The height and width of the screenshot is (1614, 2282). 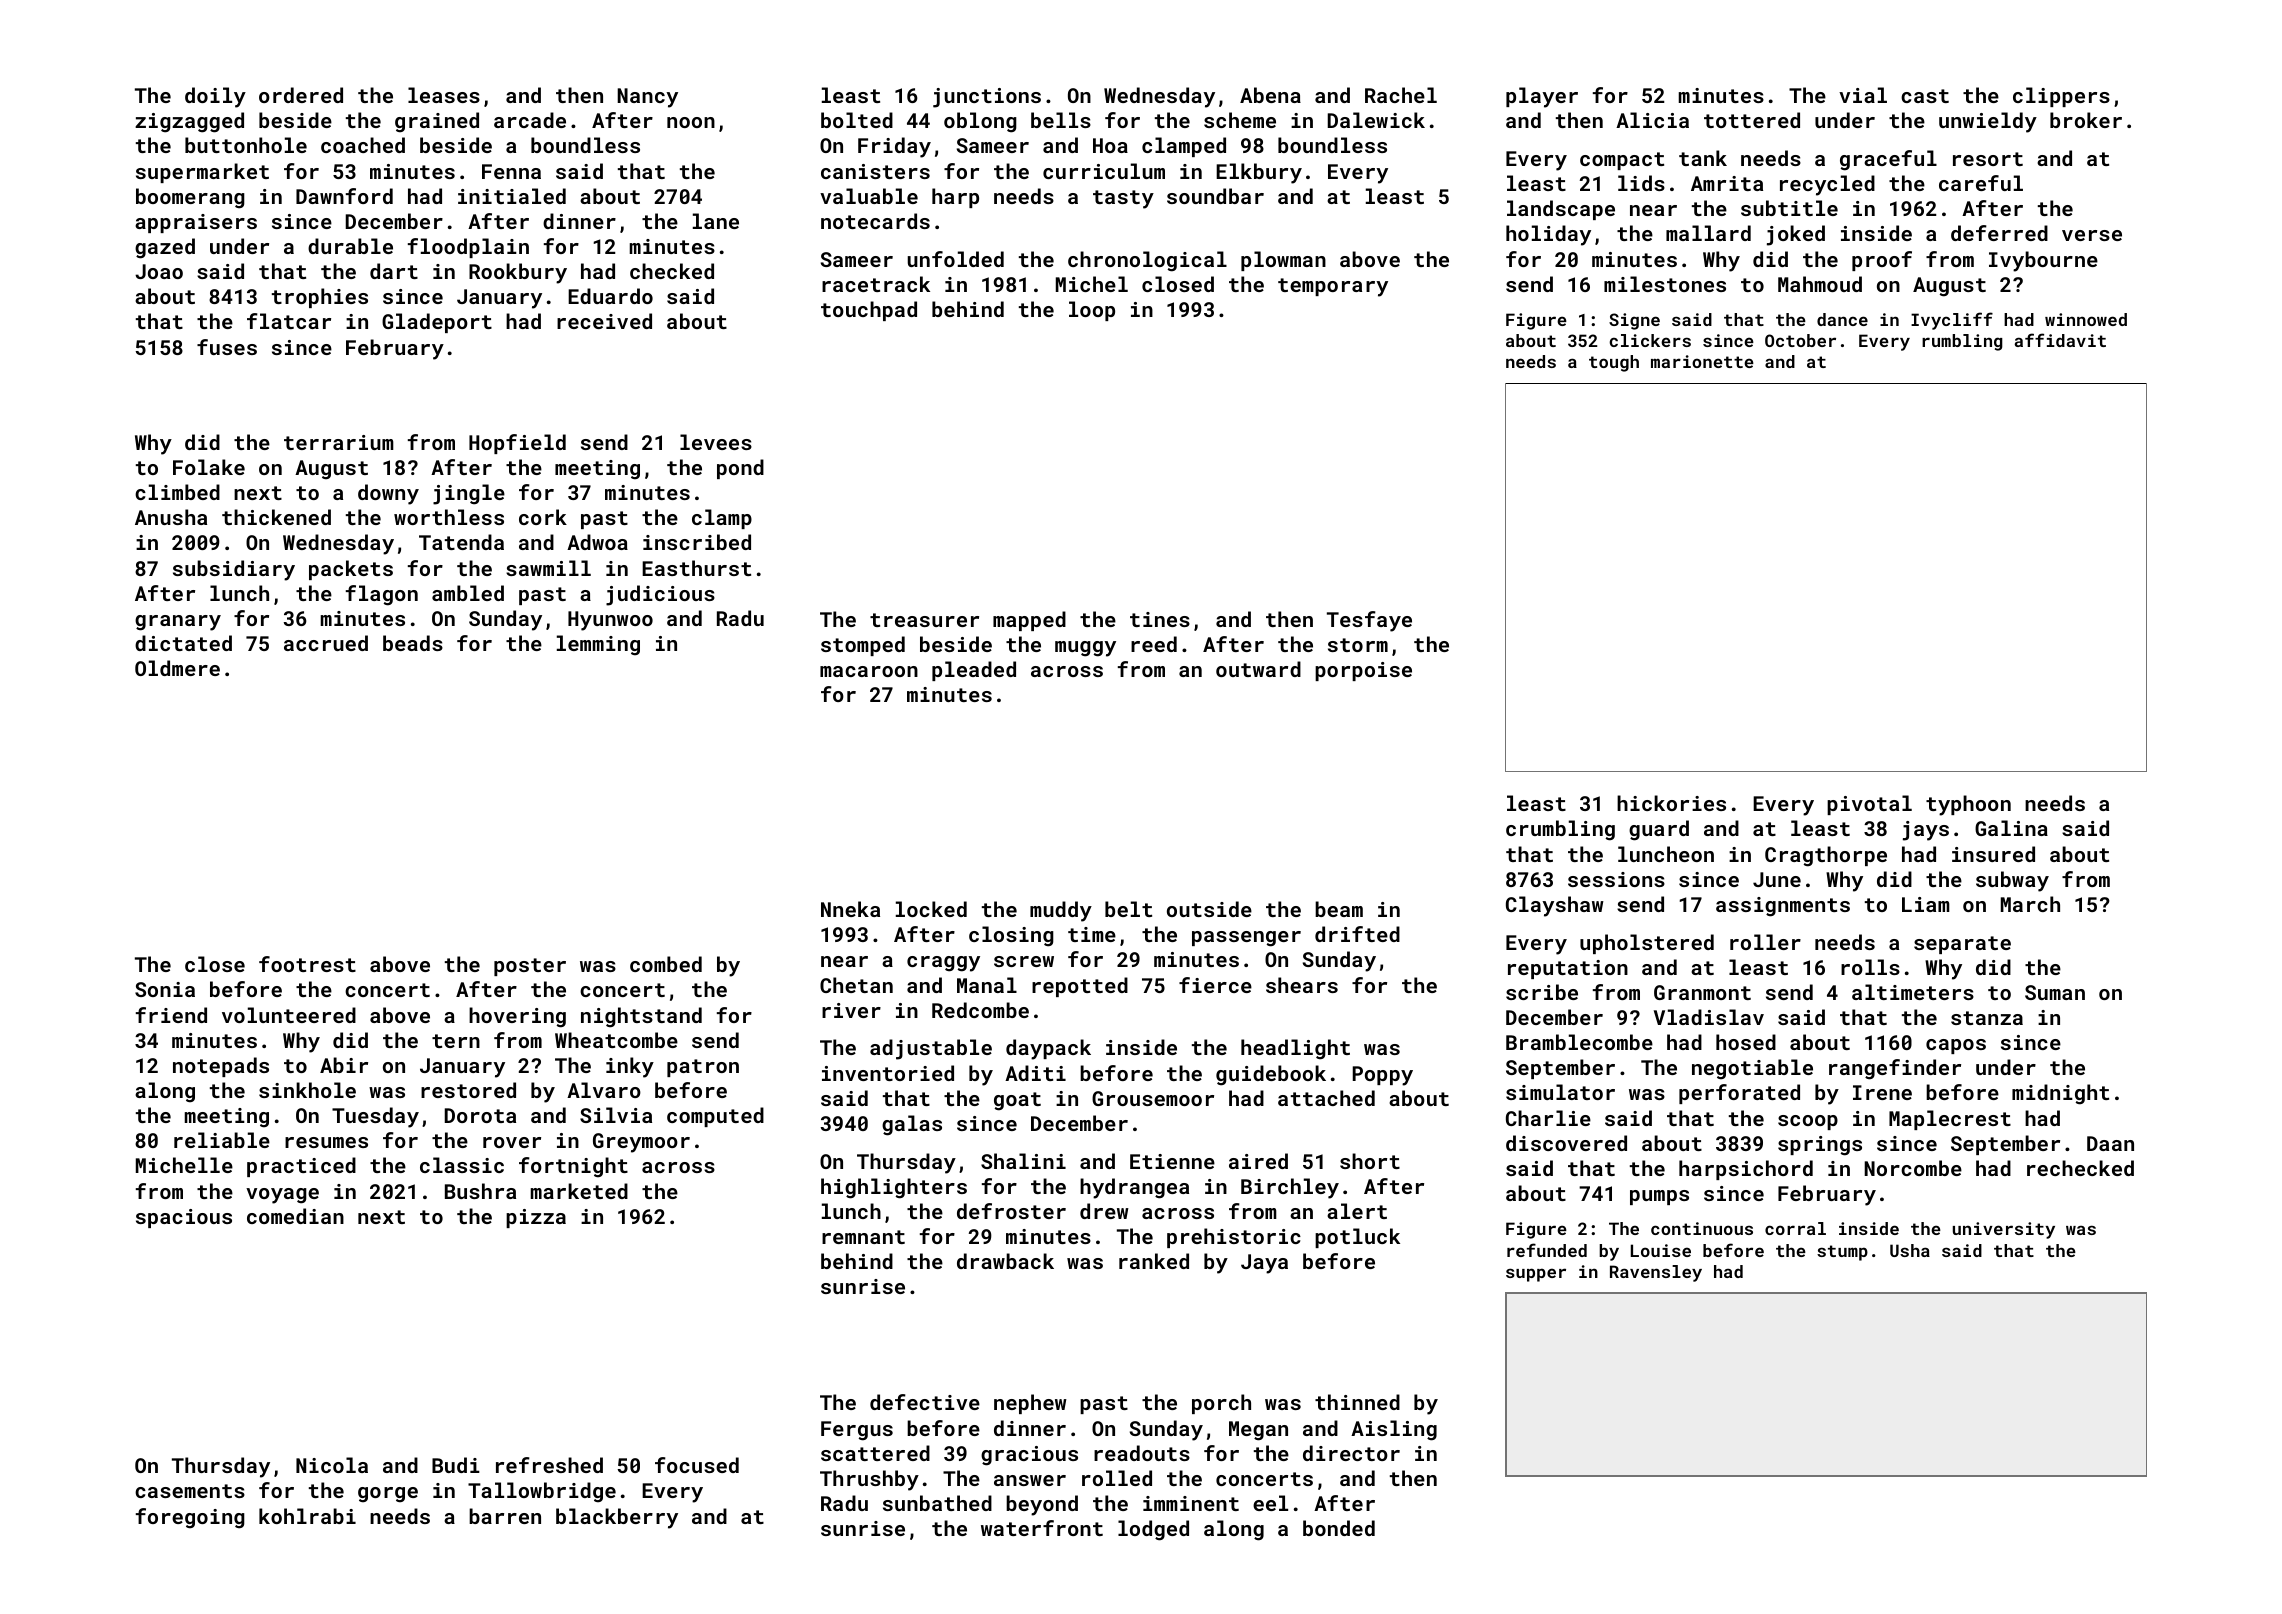 What do you see at coordinates (1339, 909) in the screenshot?
I see `beam` at bounding box center [1339, 909].
